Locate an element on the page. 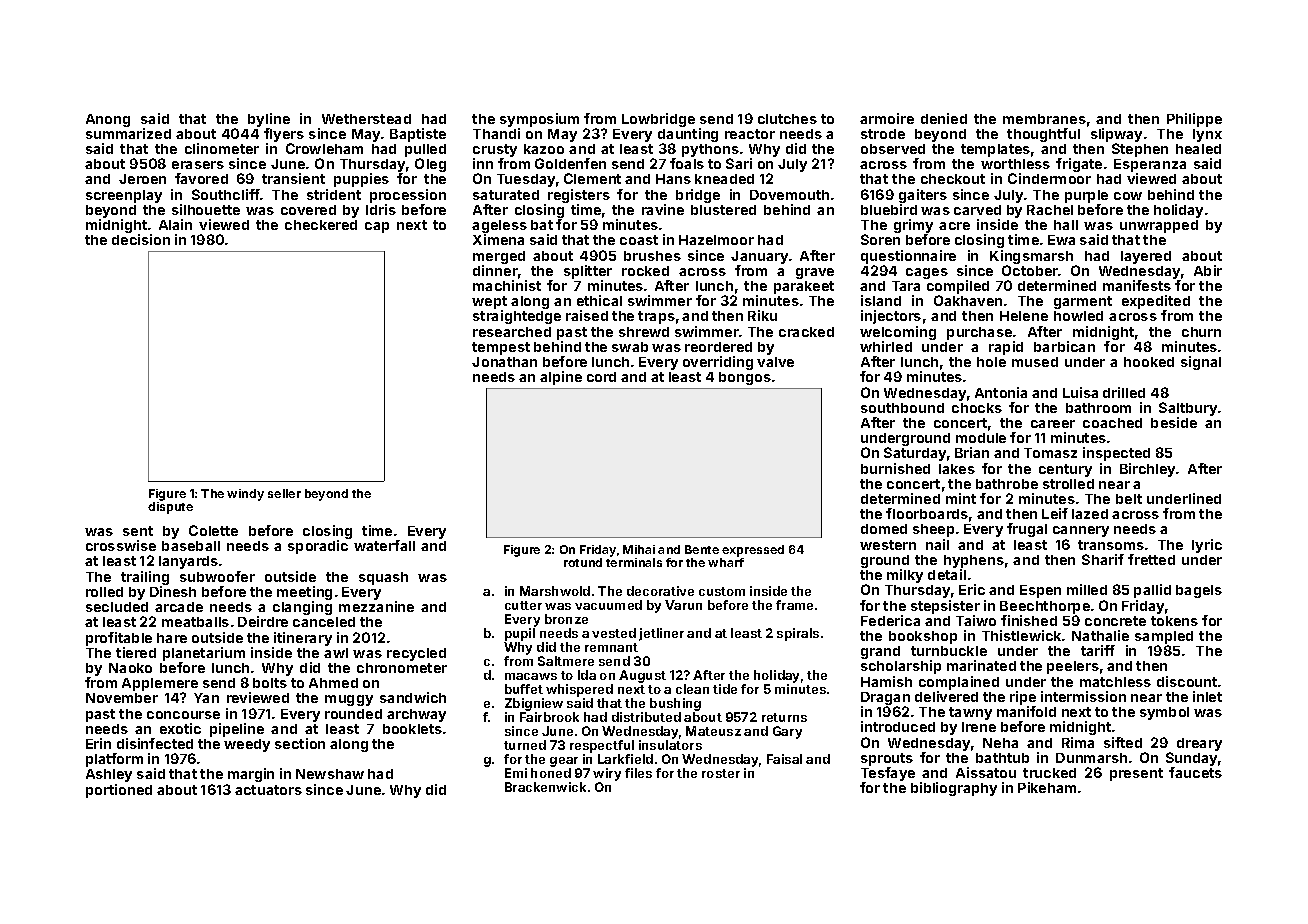 The width and height of the image is (1308, 924). carved is located at coordinates (977, 210).
